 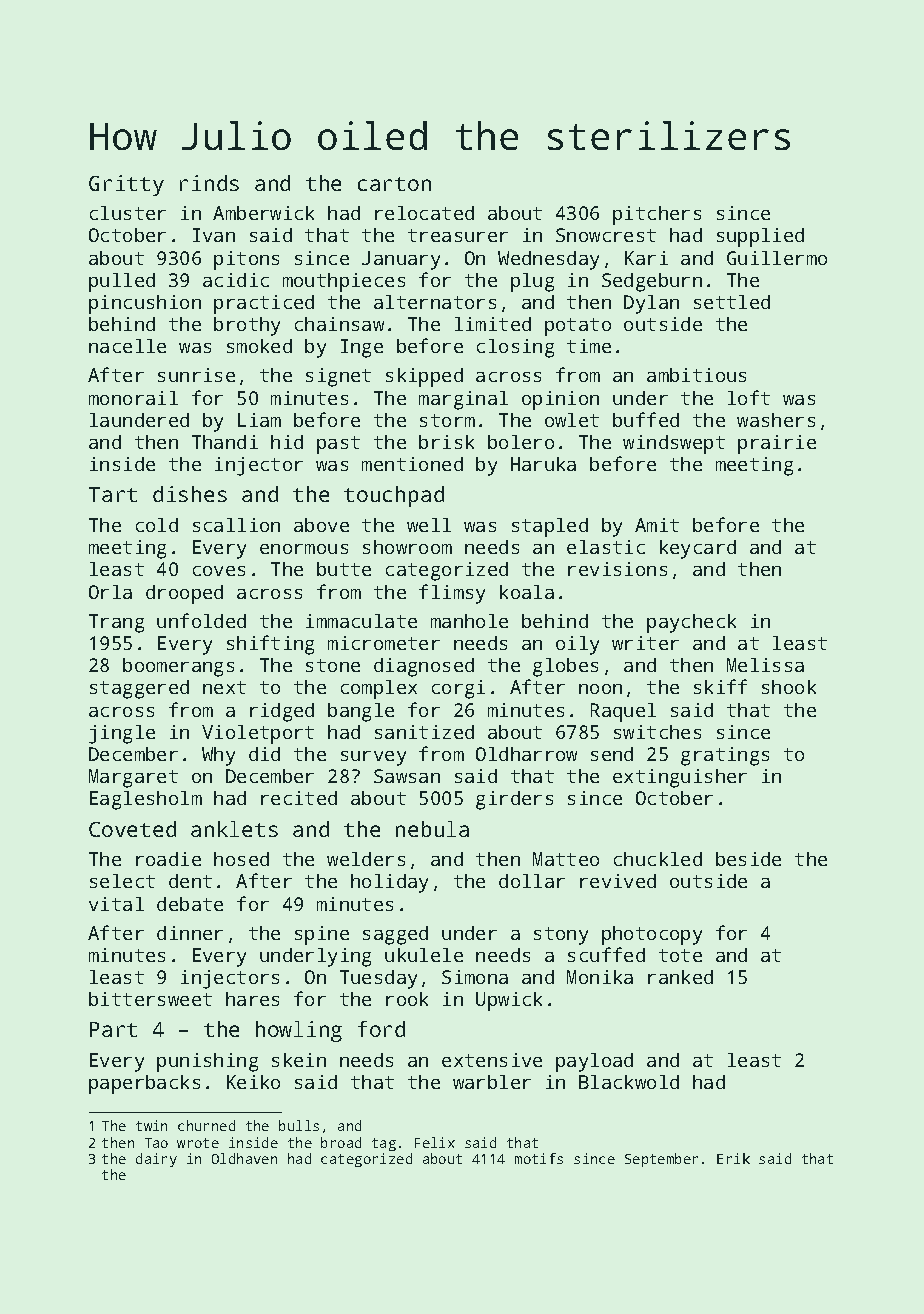 I want to click on flimsy, so click(x=452, y=594).
